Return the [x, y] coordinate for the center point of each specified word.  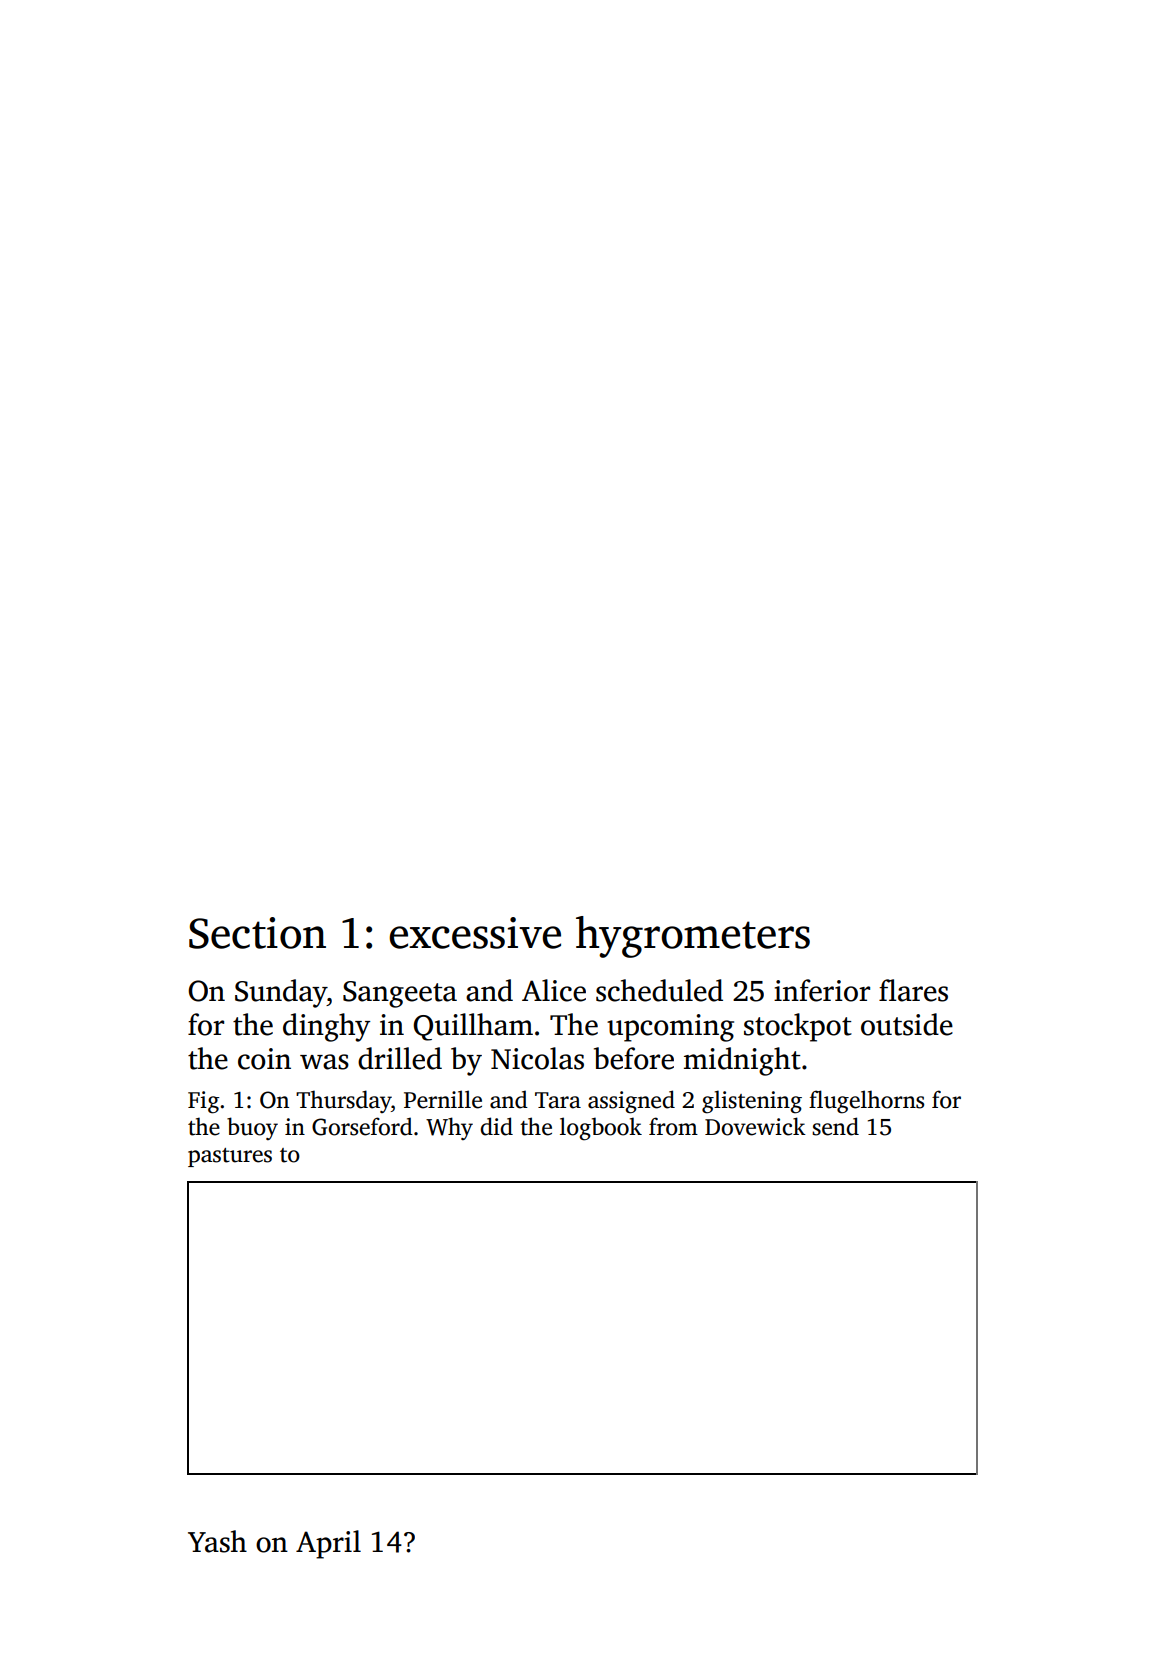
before [634, 1058]
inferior [822, 990]
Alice [554, 990]
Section [257, 933]
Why [449, 1128]
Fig [203, 1102]
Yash [217, 1541]
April [328, 1544]
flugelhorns [866, 1102]
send [835, 1126]
